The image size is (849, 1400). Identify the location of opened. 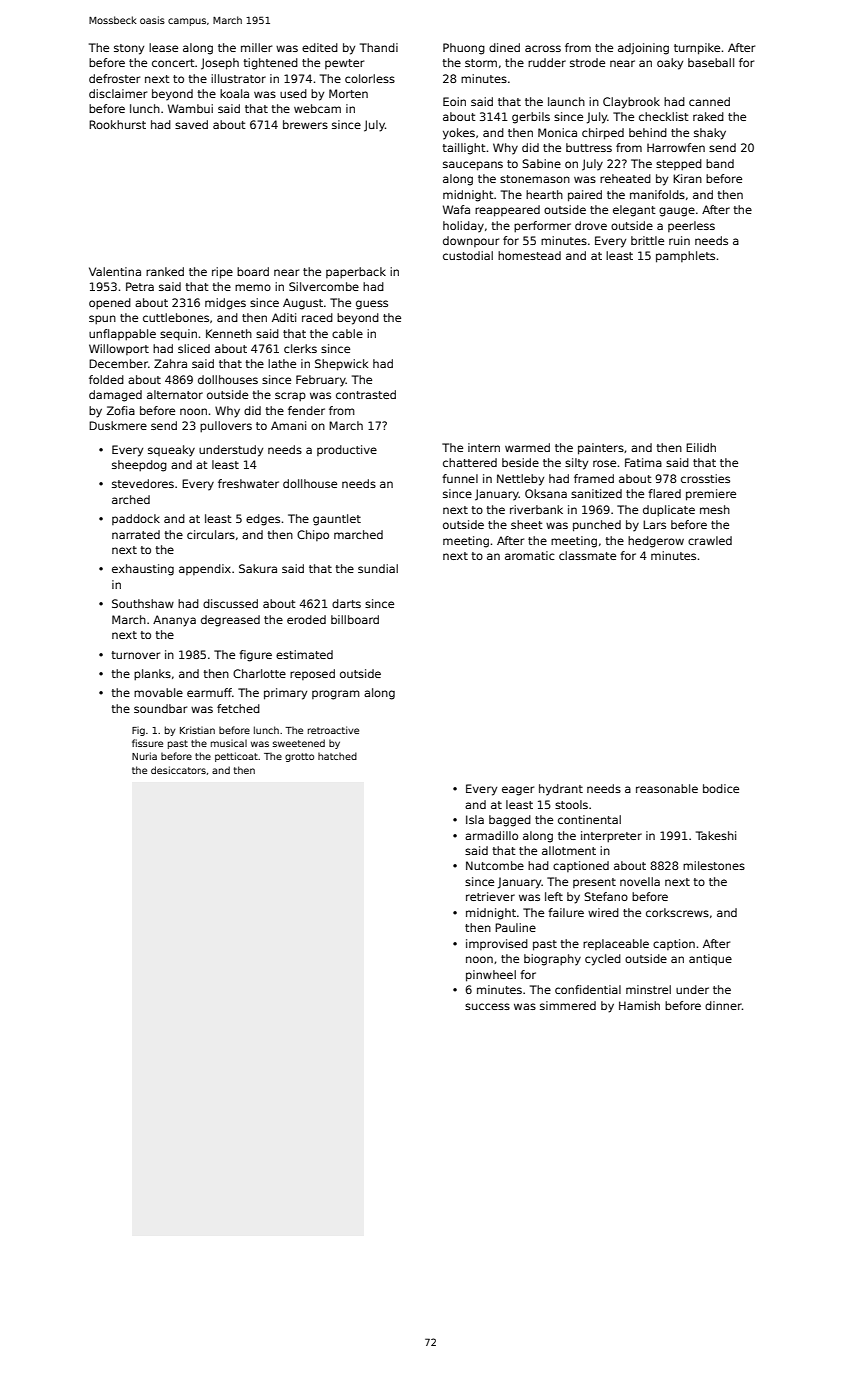
(110, 304).
